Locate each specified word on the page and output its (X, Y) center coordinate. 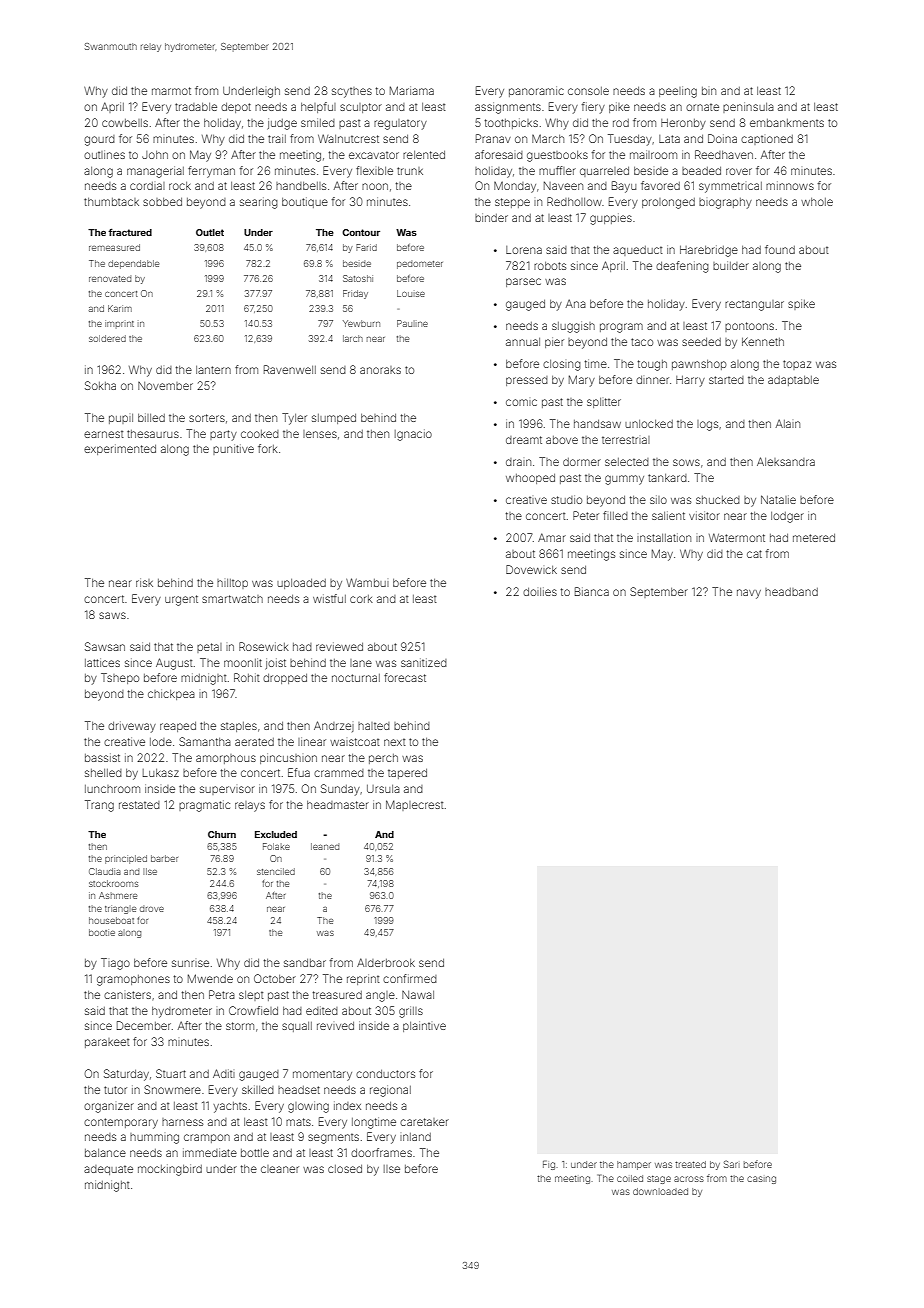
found (780, 249)
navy (749, 594)
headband (791, 592)
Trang (99, 806)
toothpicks (511, 123)
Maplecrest (415, 805)
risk (144, 582)
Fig (549, 1165)
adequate (108, 1170)
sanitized (424, 662)
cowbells (125, 123)
